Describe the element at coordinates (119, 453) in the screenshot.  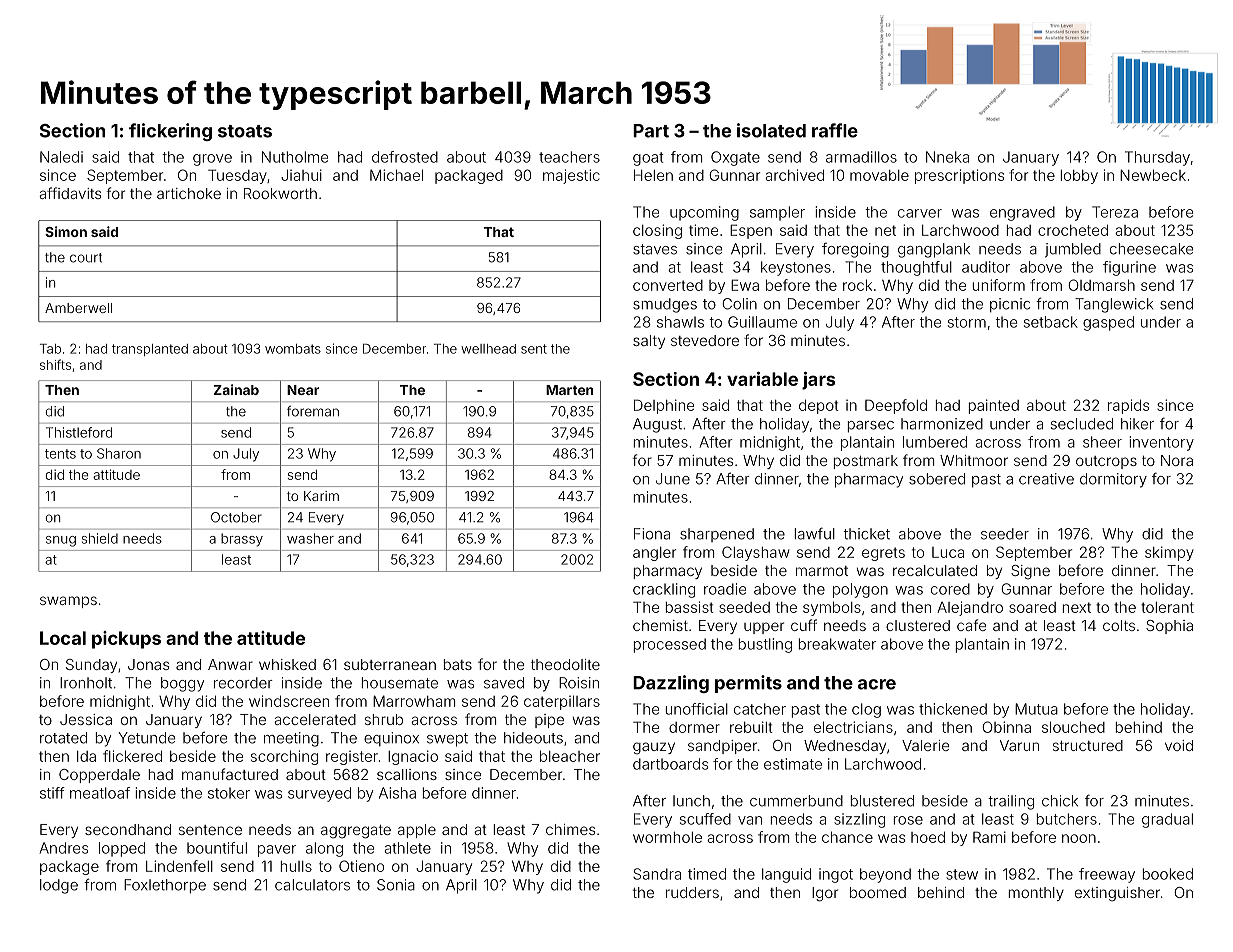
I see `Sharon` at that location.
